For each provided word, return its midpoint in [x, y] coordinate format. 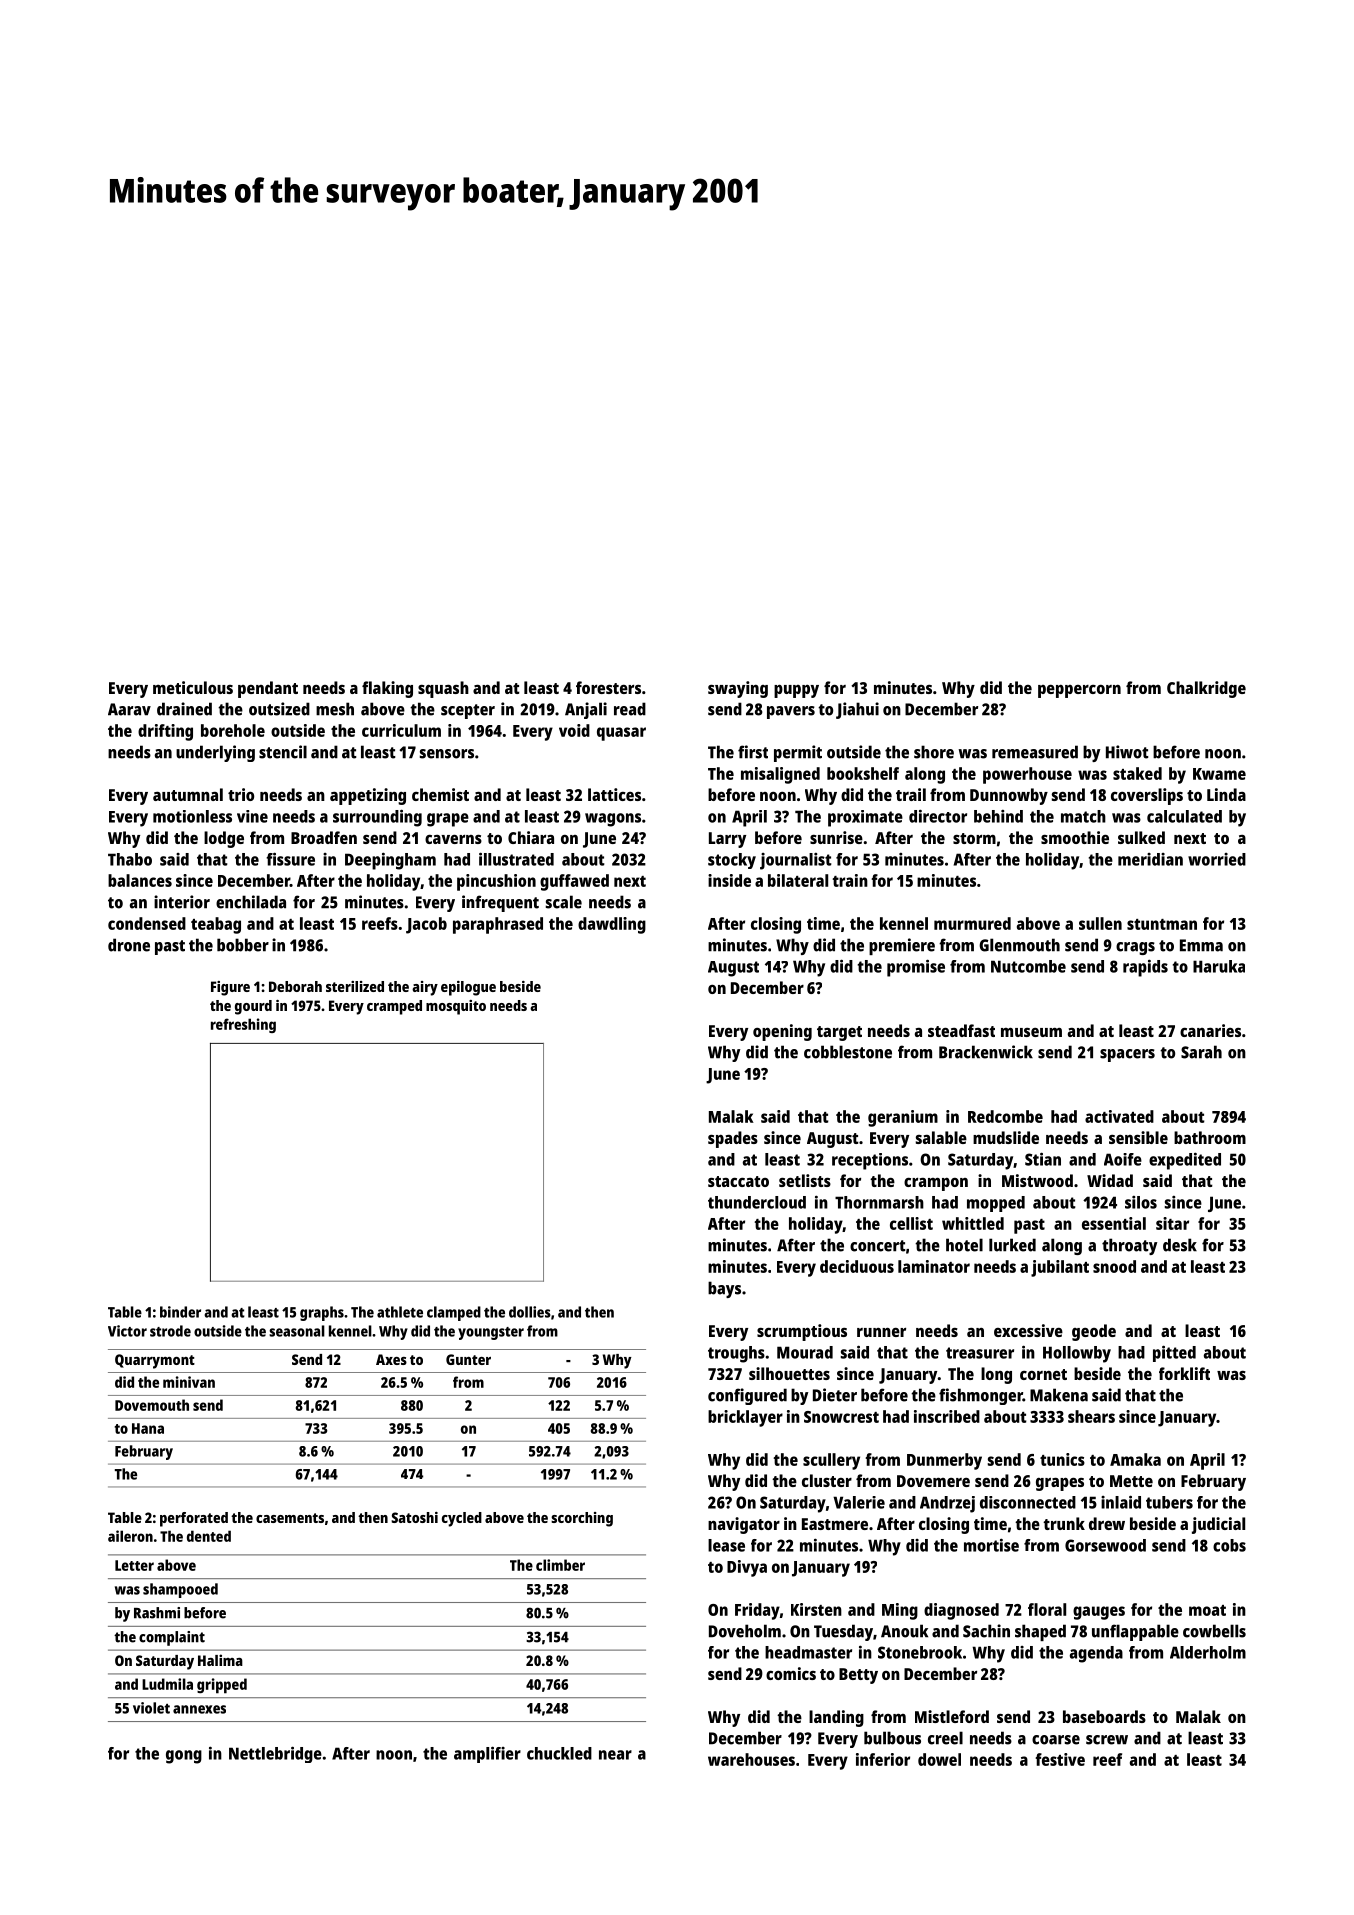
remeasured [1035, 752]
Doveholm [745, 1631]
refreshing [243, 1025]
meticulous [193, 687]
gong [184, 1757]
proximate [865, 818]
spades [733, 1139]
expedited [1185, 1161]
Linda [1226, 794]
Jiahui [857, 710]
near [615, 1755]
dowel [939, 1759]
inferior [883, 1759]
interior [182, 902]
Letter [134, 1565]
